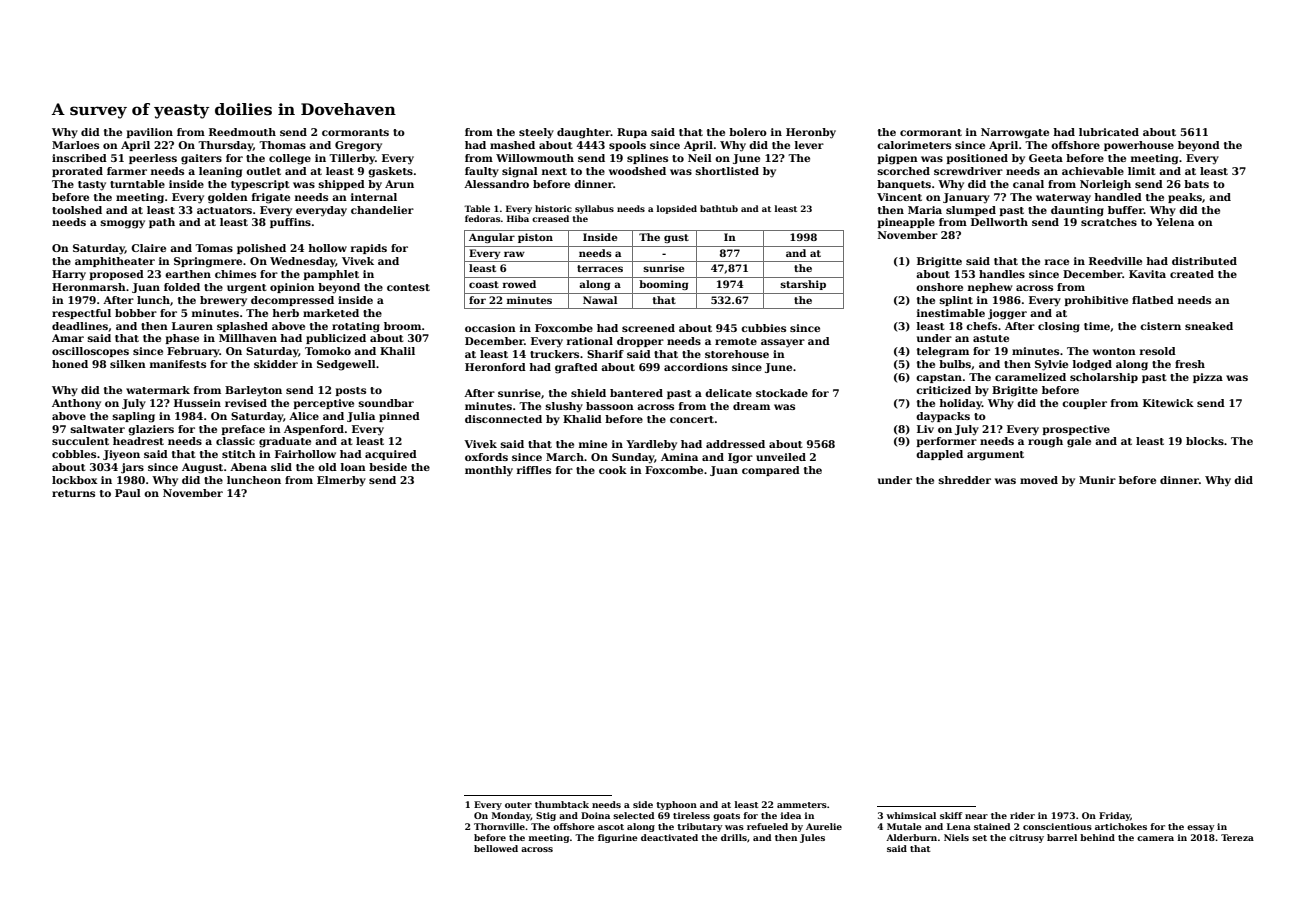 This screenshot has height=924, width=1308. I want to click on Heronby, so click(811, 133).
